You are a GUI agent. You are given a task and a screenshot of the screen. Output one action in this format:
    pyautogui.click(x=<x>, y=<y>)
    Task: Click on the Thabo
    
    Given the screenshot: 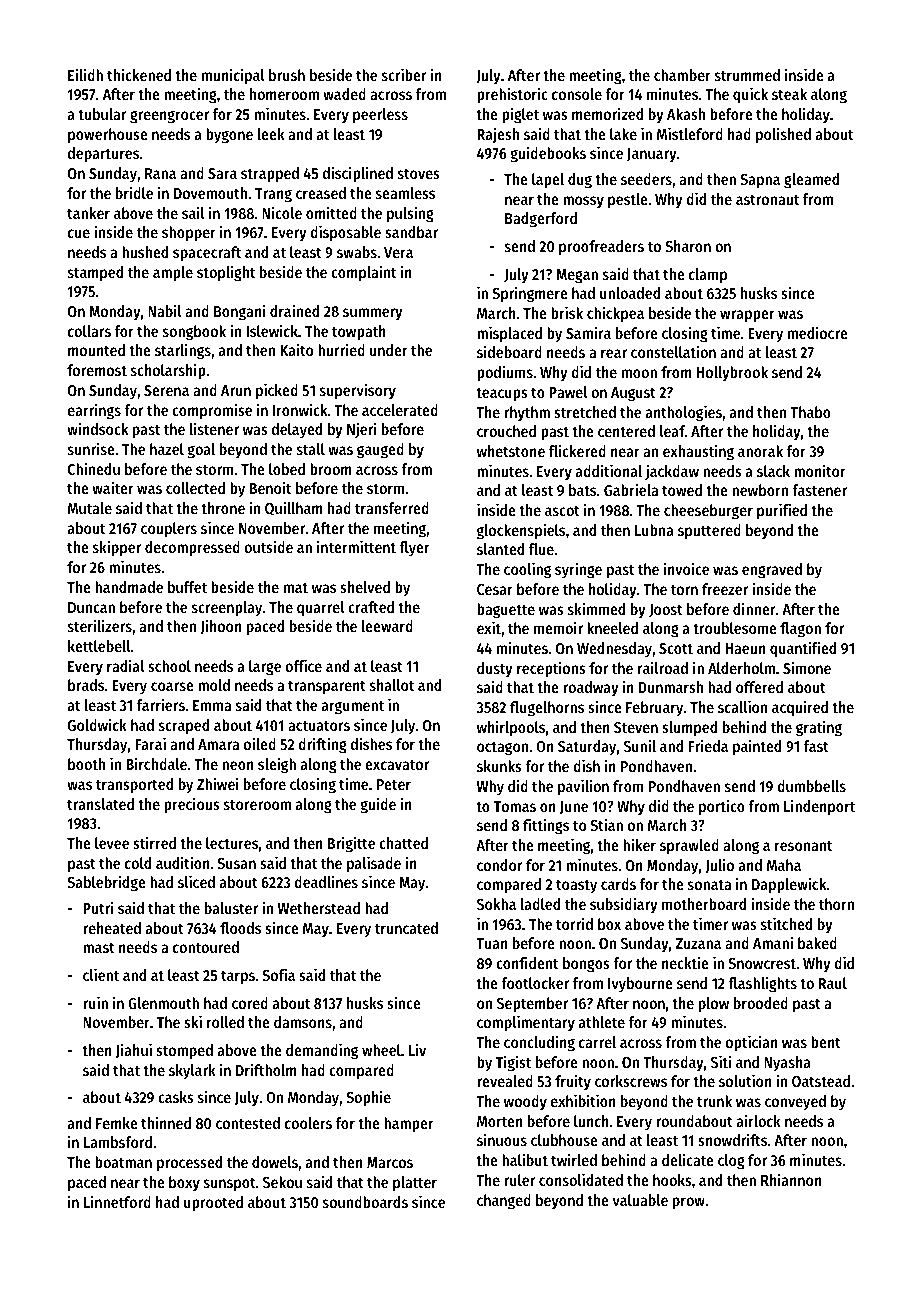 What is the action you would take?
    pyautogui.click(x=810, y=412)
